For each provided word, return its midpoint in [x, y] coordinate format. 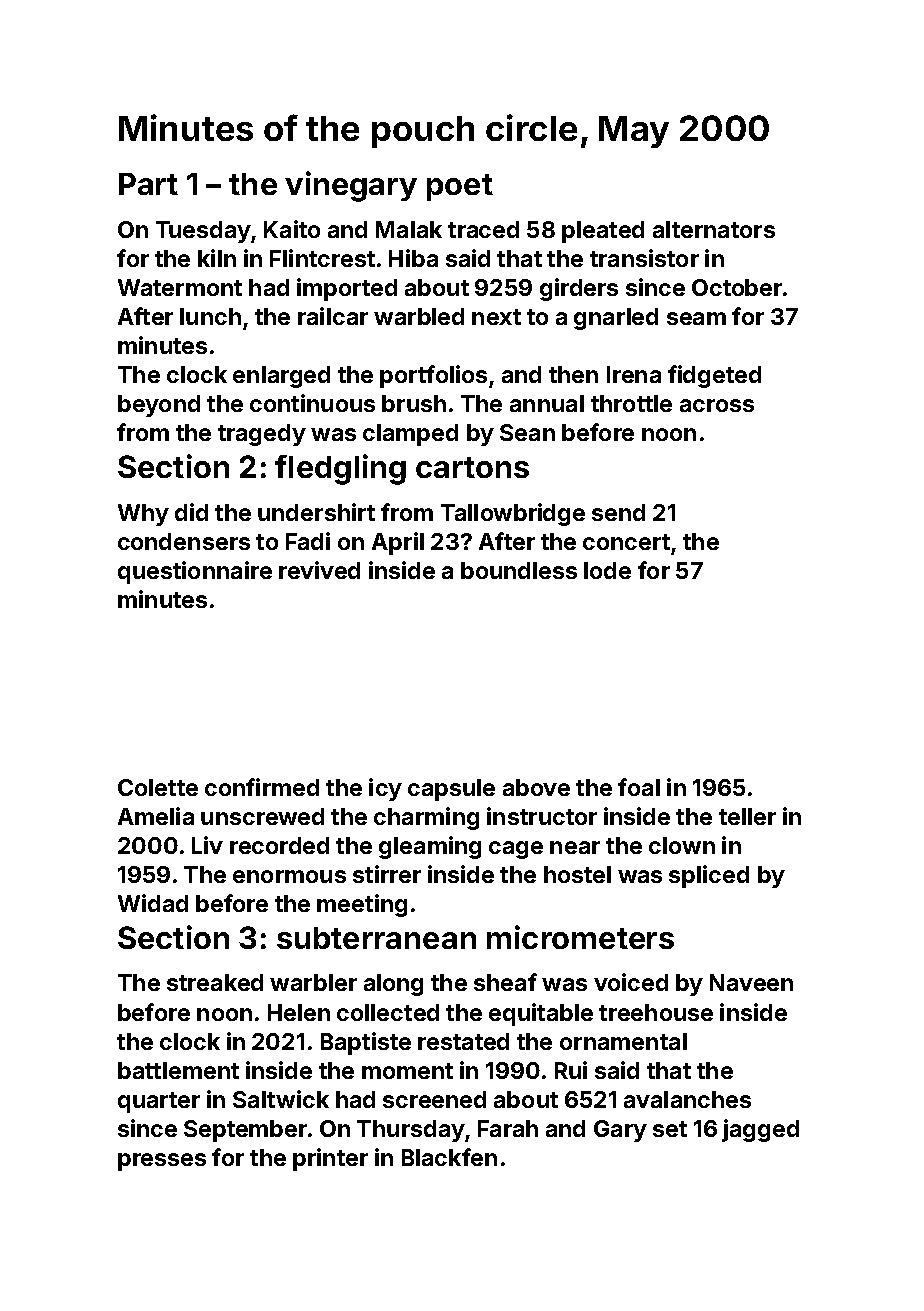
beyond [159, 406]
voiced [631, 982]
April [398, 543]
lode [607, 570]
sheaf [505, 982]
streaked [215, 982]
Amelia [156, 816]
